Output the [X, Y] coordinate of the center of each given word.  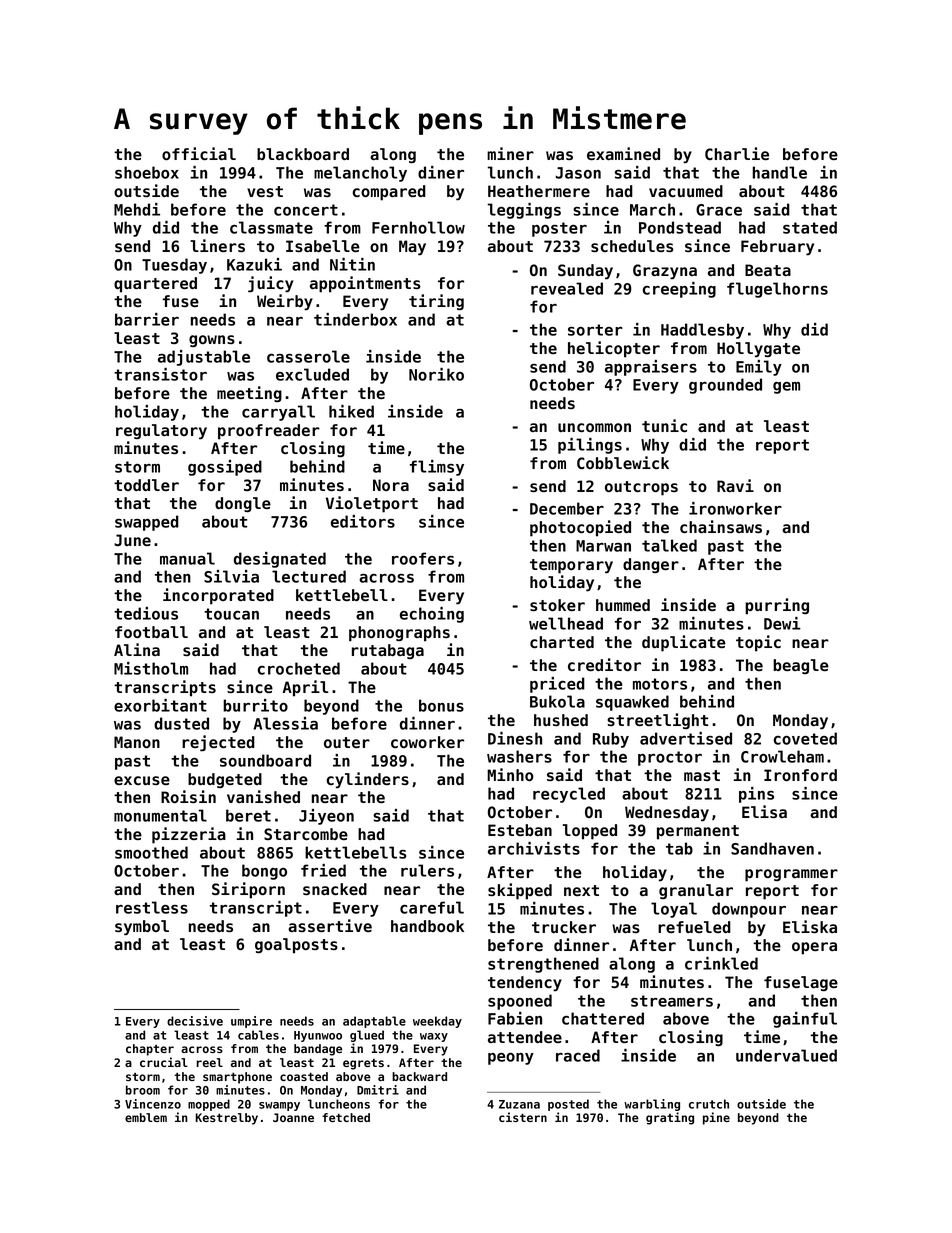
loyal [674, 910]
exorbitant [160, 705]
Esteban [520, 830]
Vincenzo [153, 1104]
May [412, 248]
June [132, 540]
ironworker [735, 508]
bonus [441, 705]
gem [786, 388]
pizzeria [189, 835]
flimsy [437, 468]
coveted [805, 738]
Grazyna [665, 272]
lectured [309, 576]
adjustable [204, 358]
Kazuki [254, 264]
